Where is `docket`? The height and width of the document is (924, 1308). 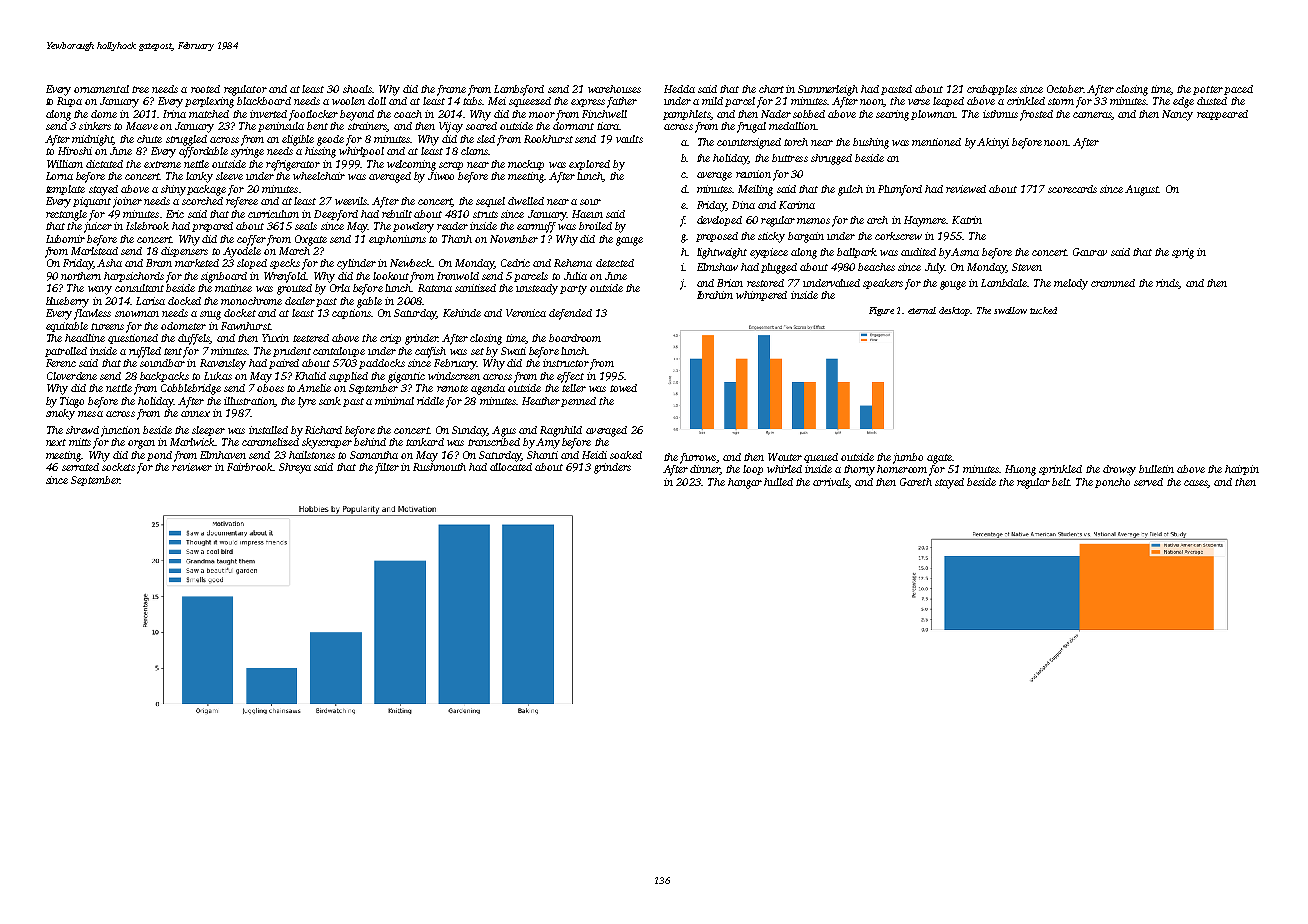 docket is located at coordinates (240, 313).
